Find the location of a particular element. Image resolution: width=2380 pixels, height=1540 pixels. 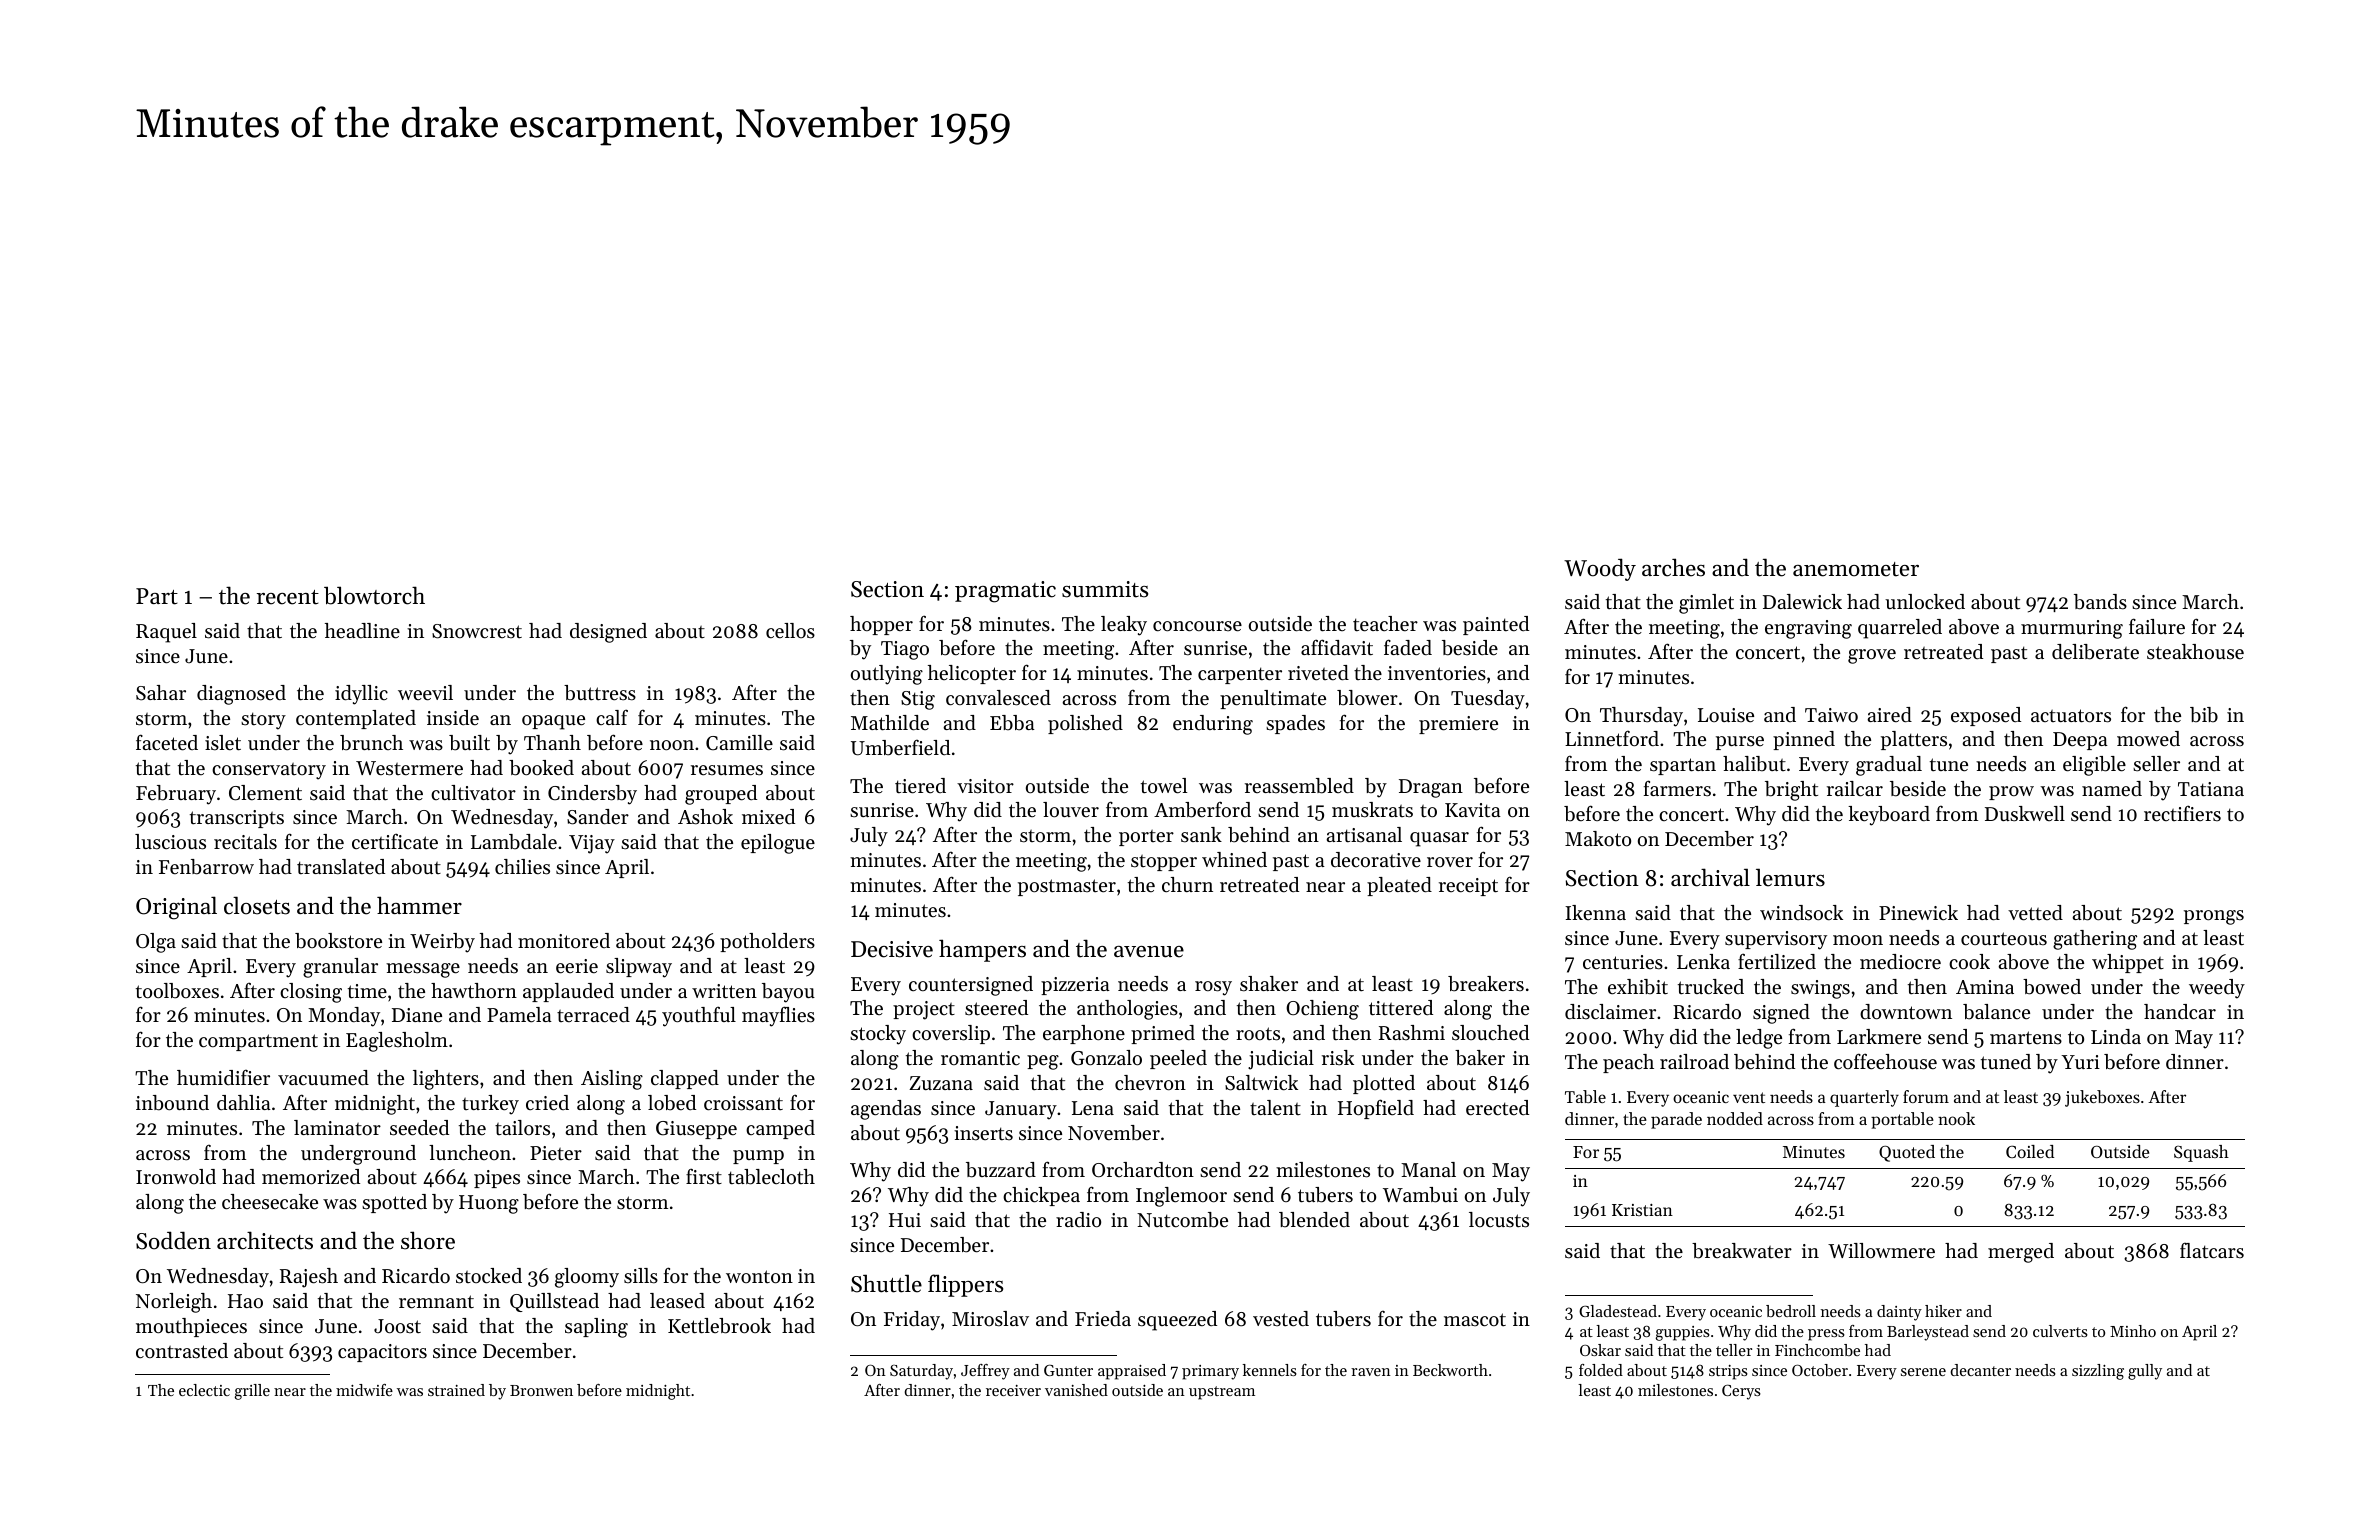

lighters is located at coordinates (446, 1080).
